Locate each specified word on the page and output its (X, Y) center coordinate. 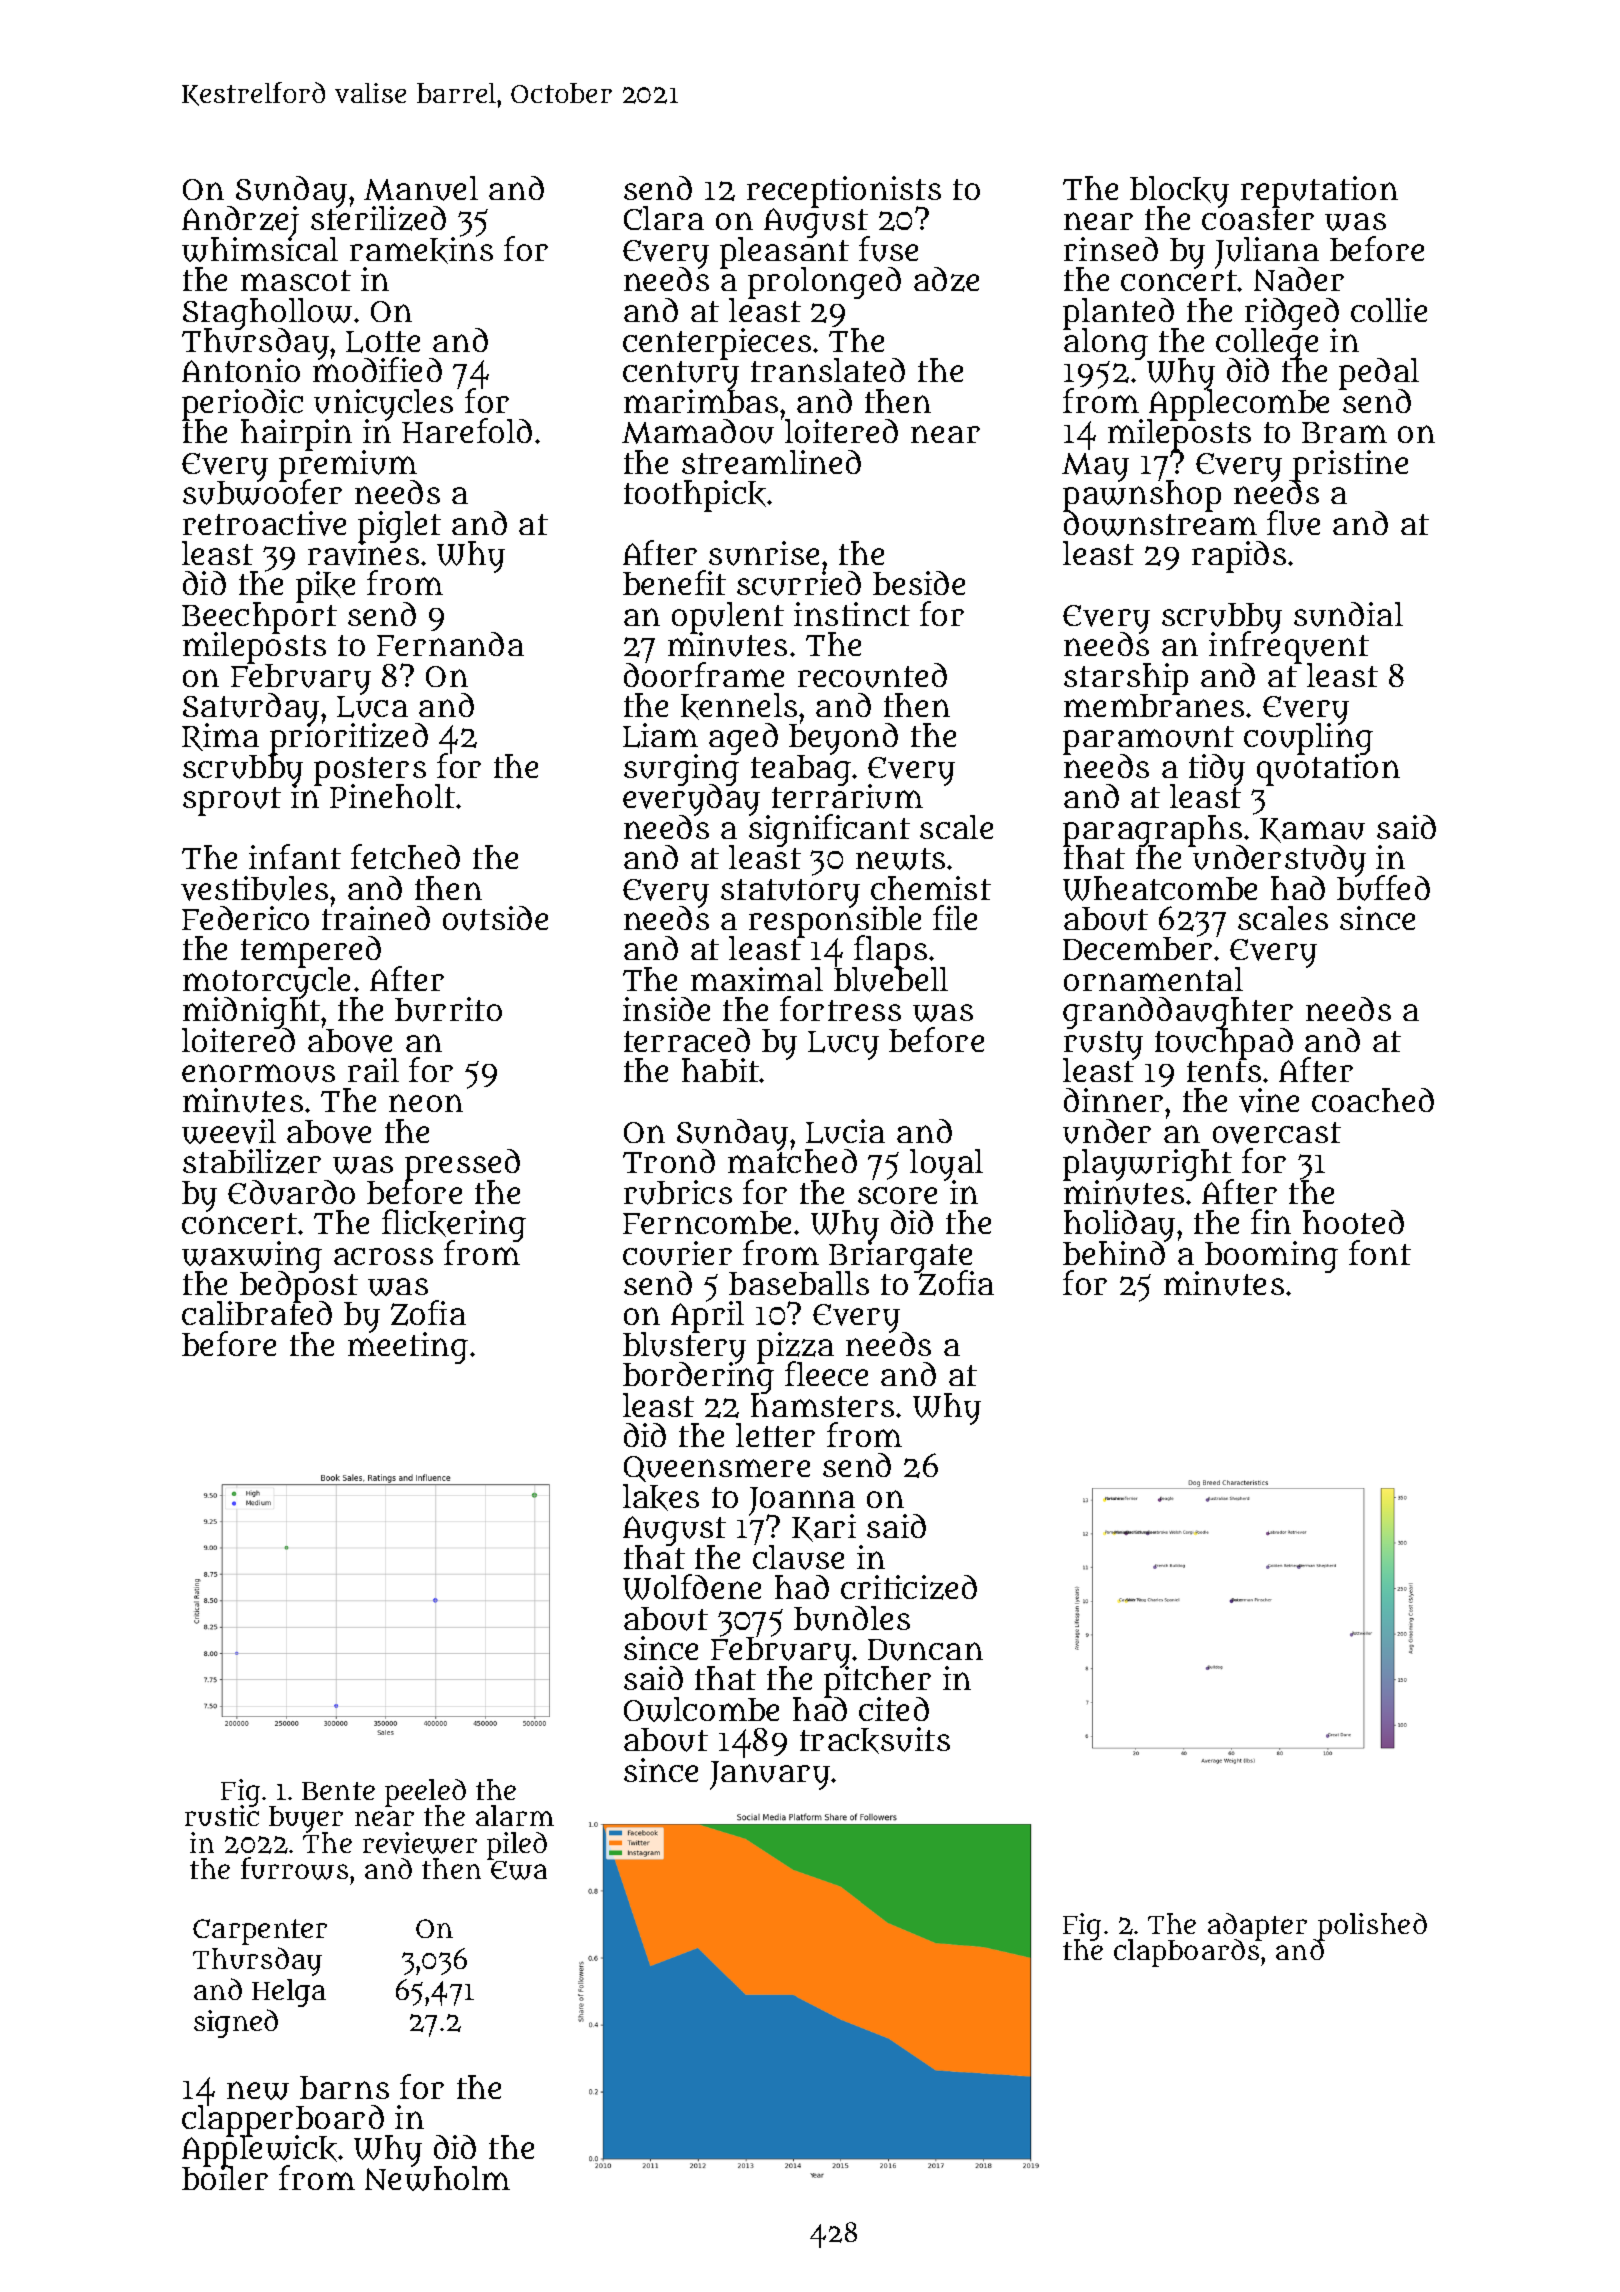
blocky (1179, 192)
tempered (311, 952)
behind (1114, 1253)
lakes (661, 1497)
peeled (425, 1793)
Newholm (437, 2179)
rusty (1103, 1045)
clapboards (1187, 1953)
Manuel (421, 188)
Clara (664, 218)
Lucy (843, 1045)
